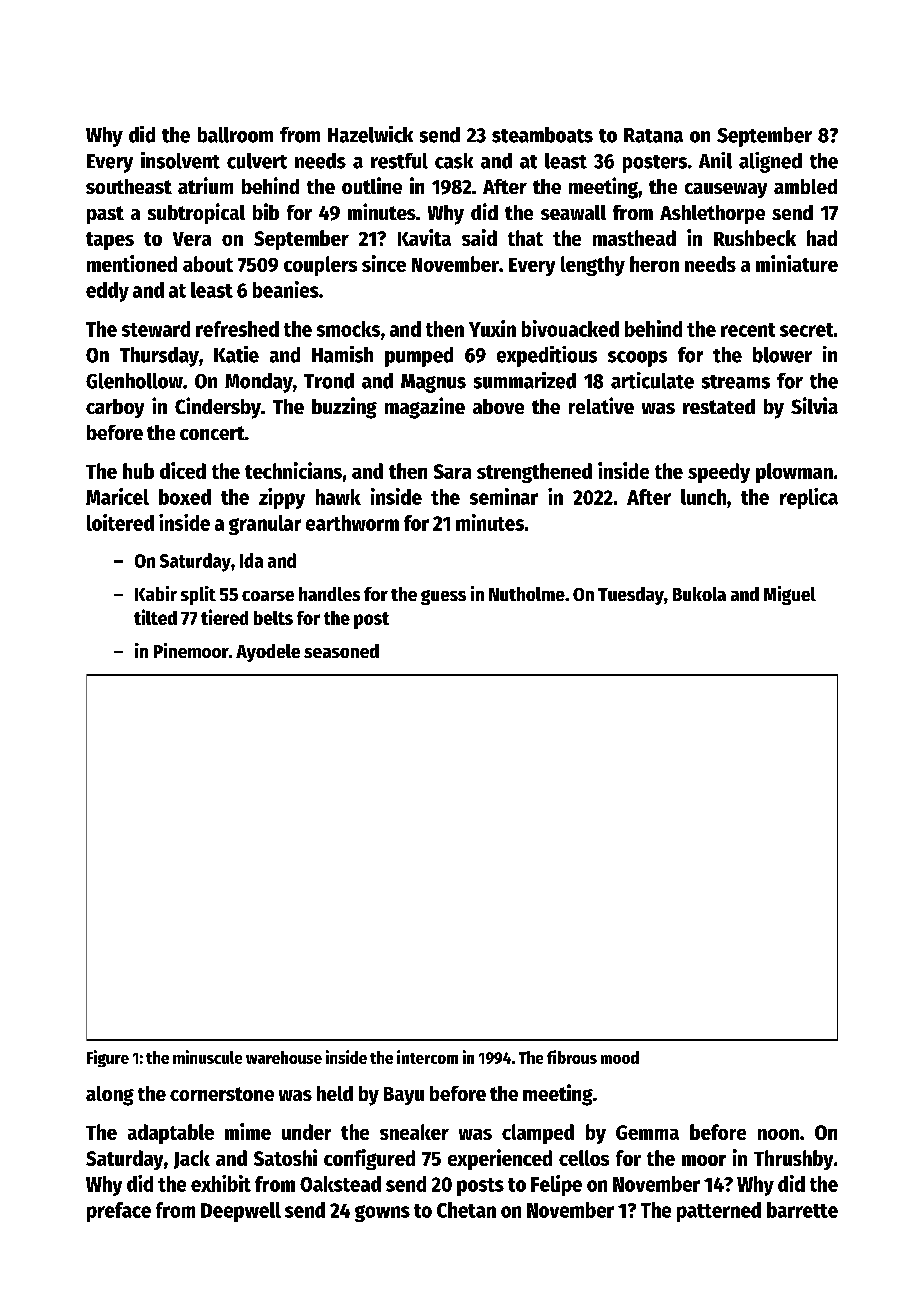 This screenshot has width=924, height=1311. I want to click on seminar, so click(504, 496).
